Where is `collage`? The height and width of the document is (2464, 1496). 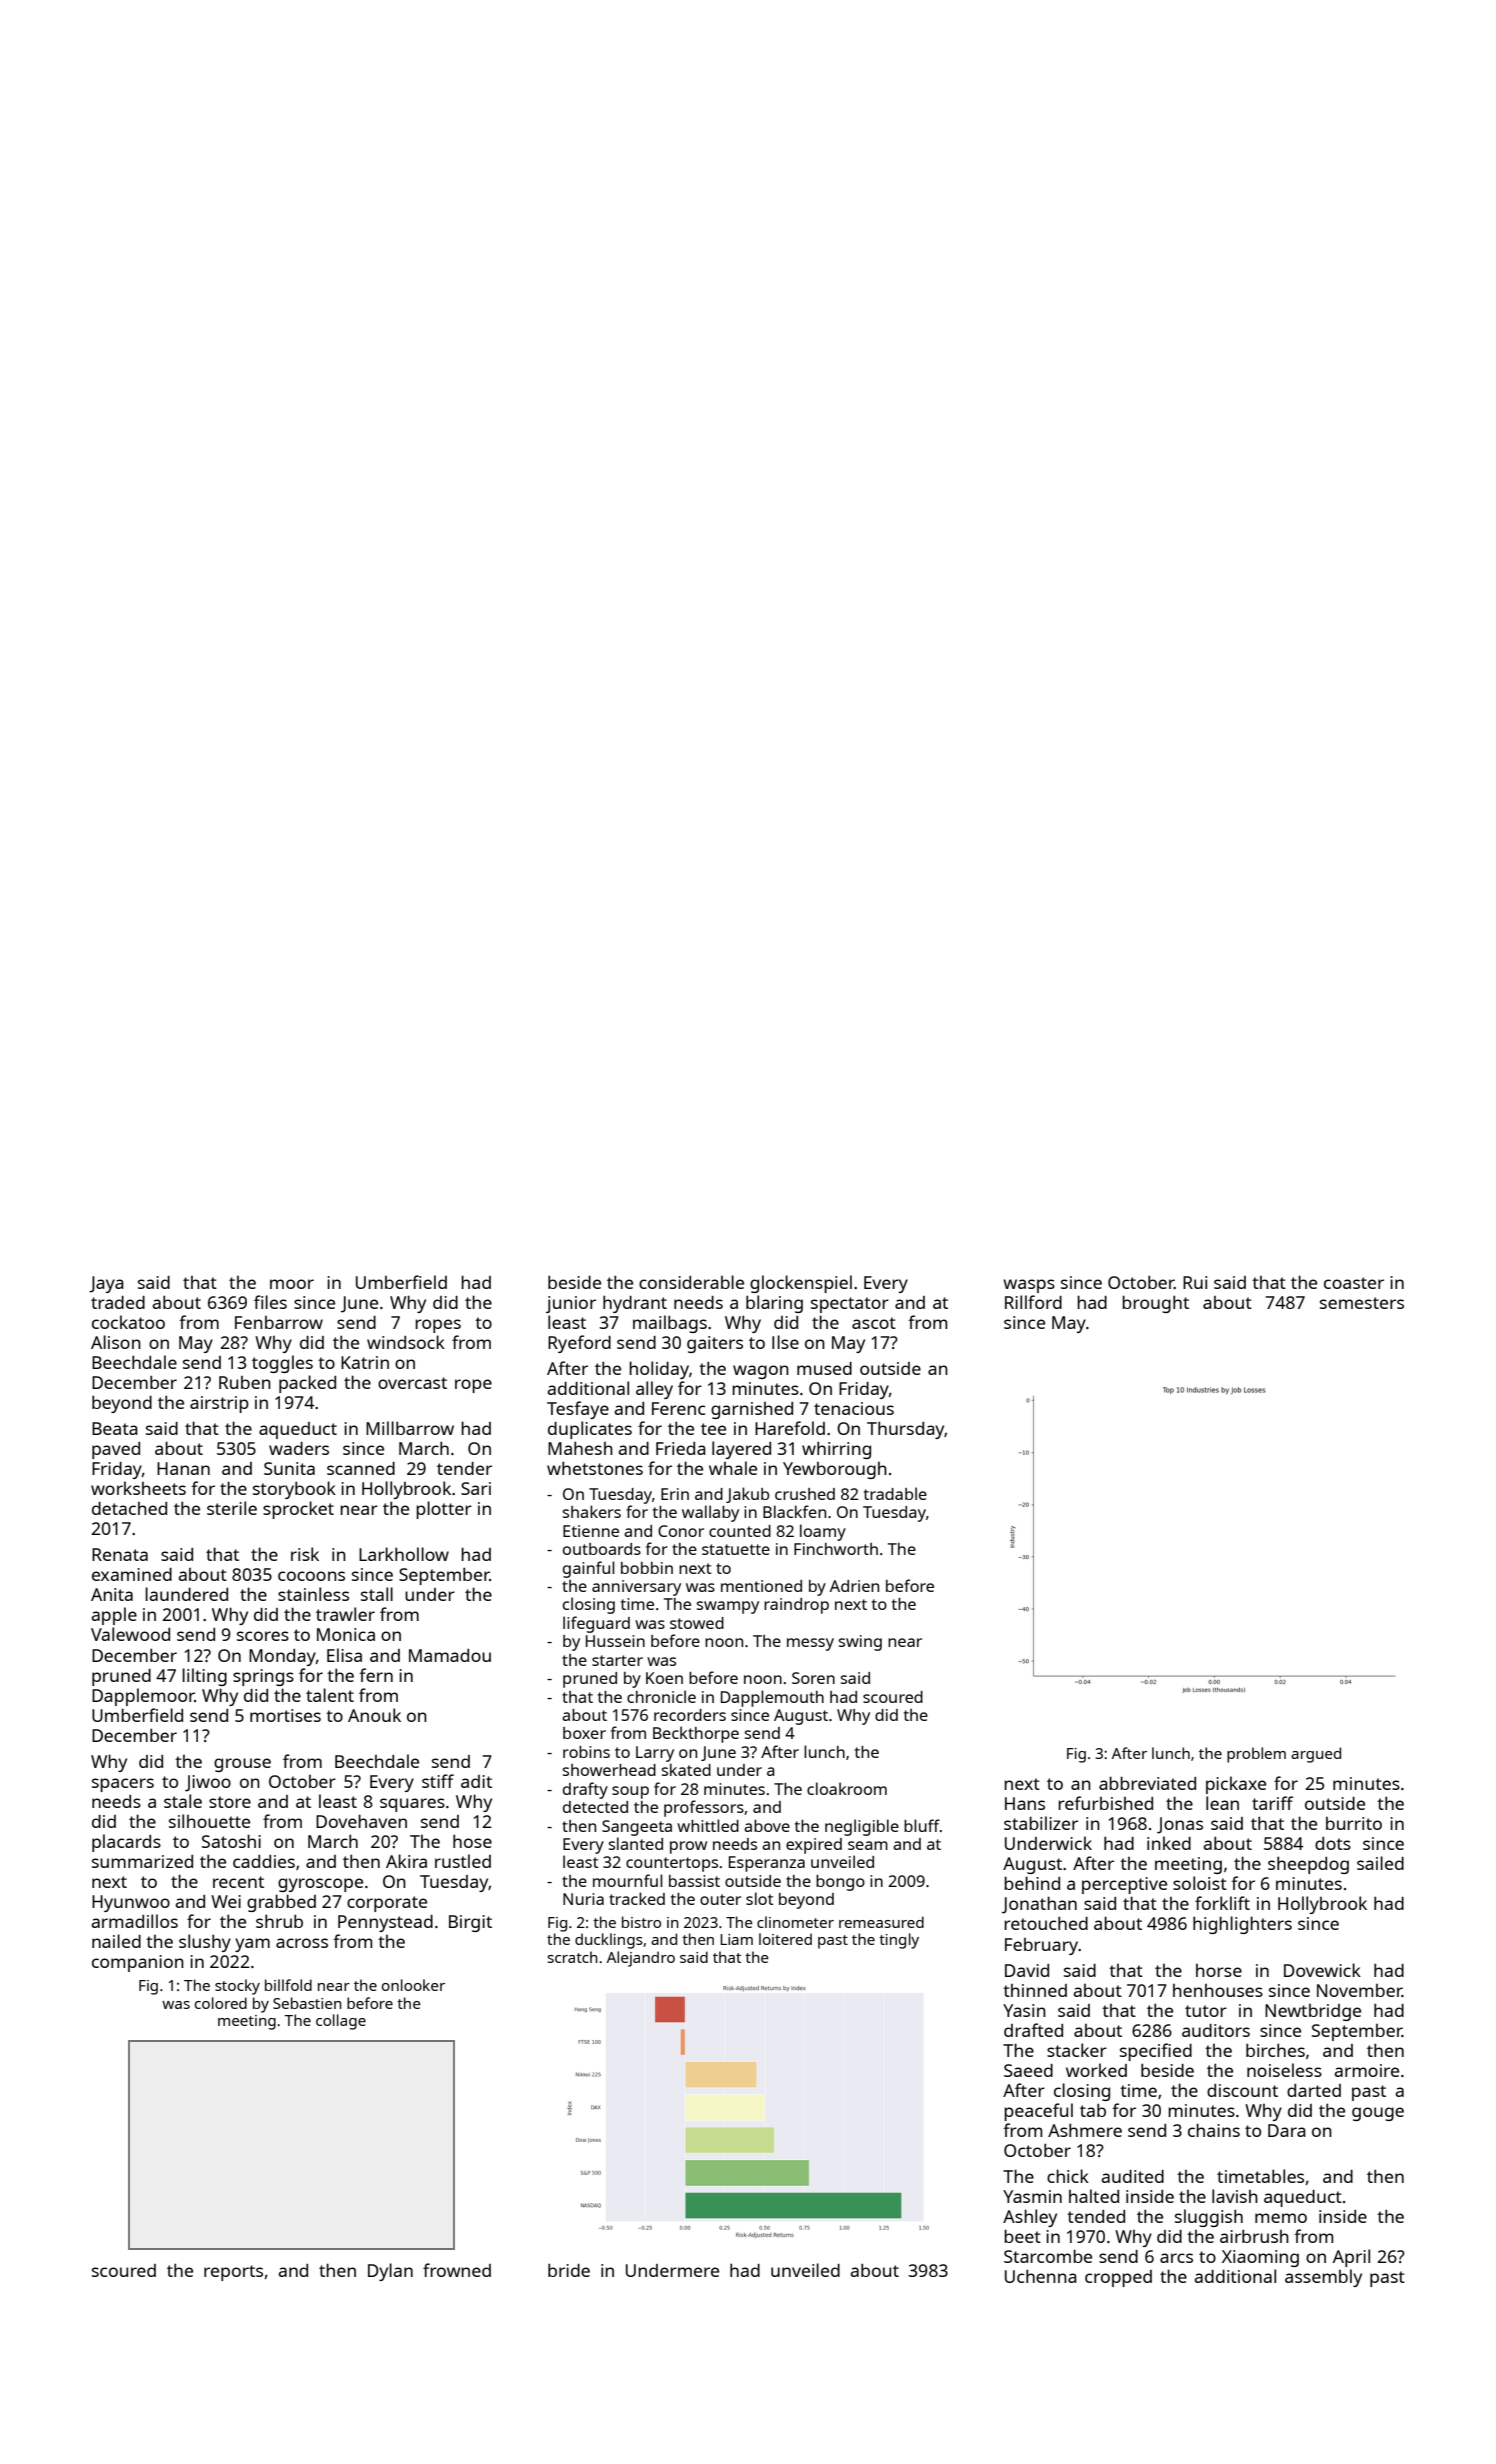 collage is located at coordinates (341, 2022).
